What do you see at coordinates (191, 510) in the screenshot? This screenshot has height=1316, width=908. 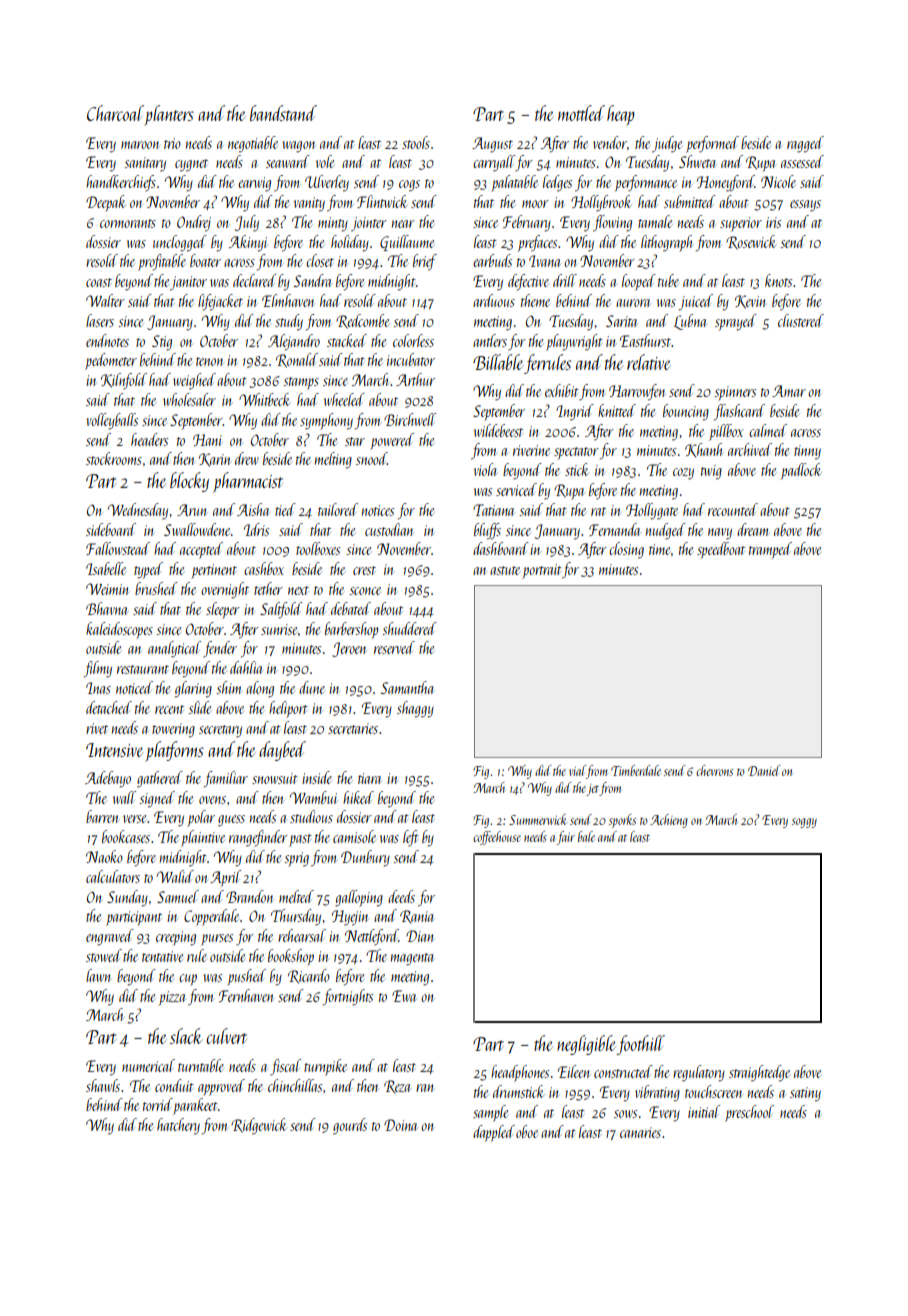 I see `Arun` at bounding box center [191, 510].
